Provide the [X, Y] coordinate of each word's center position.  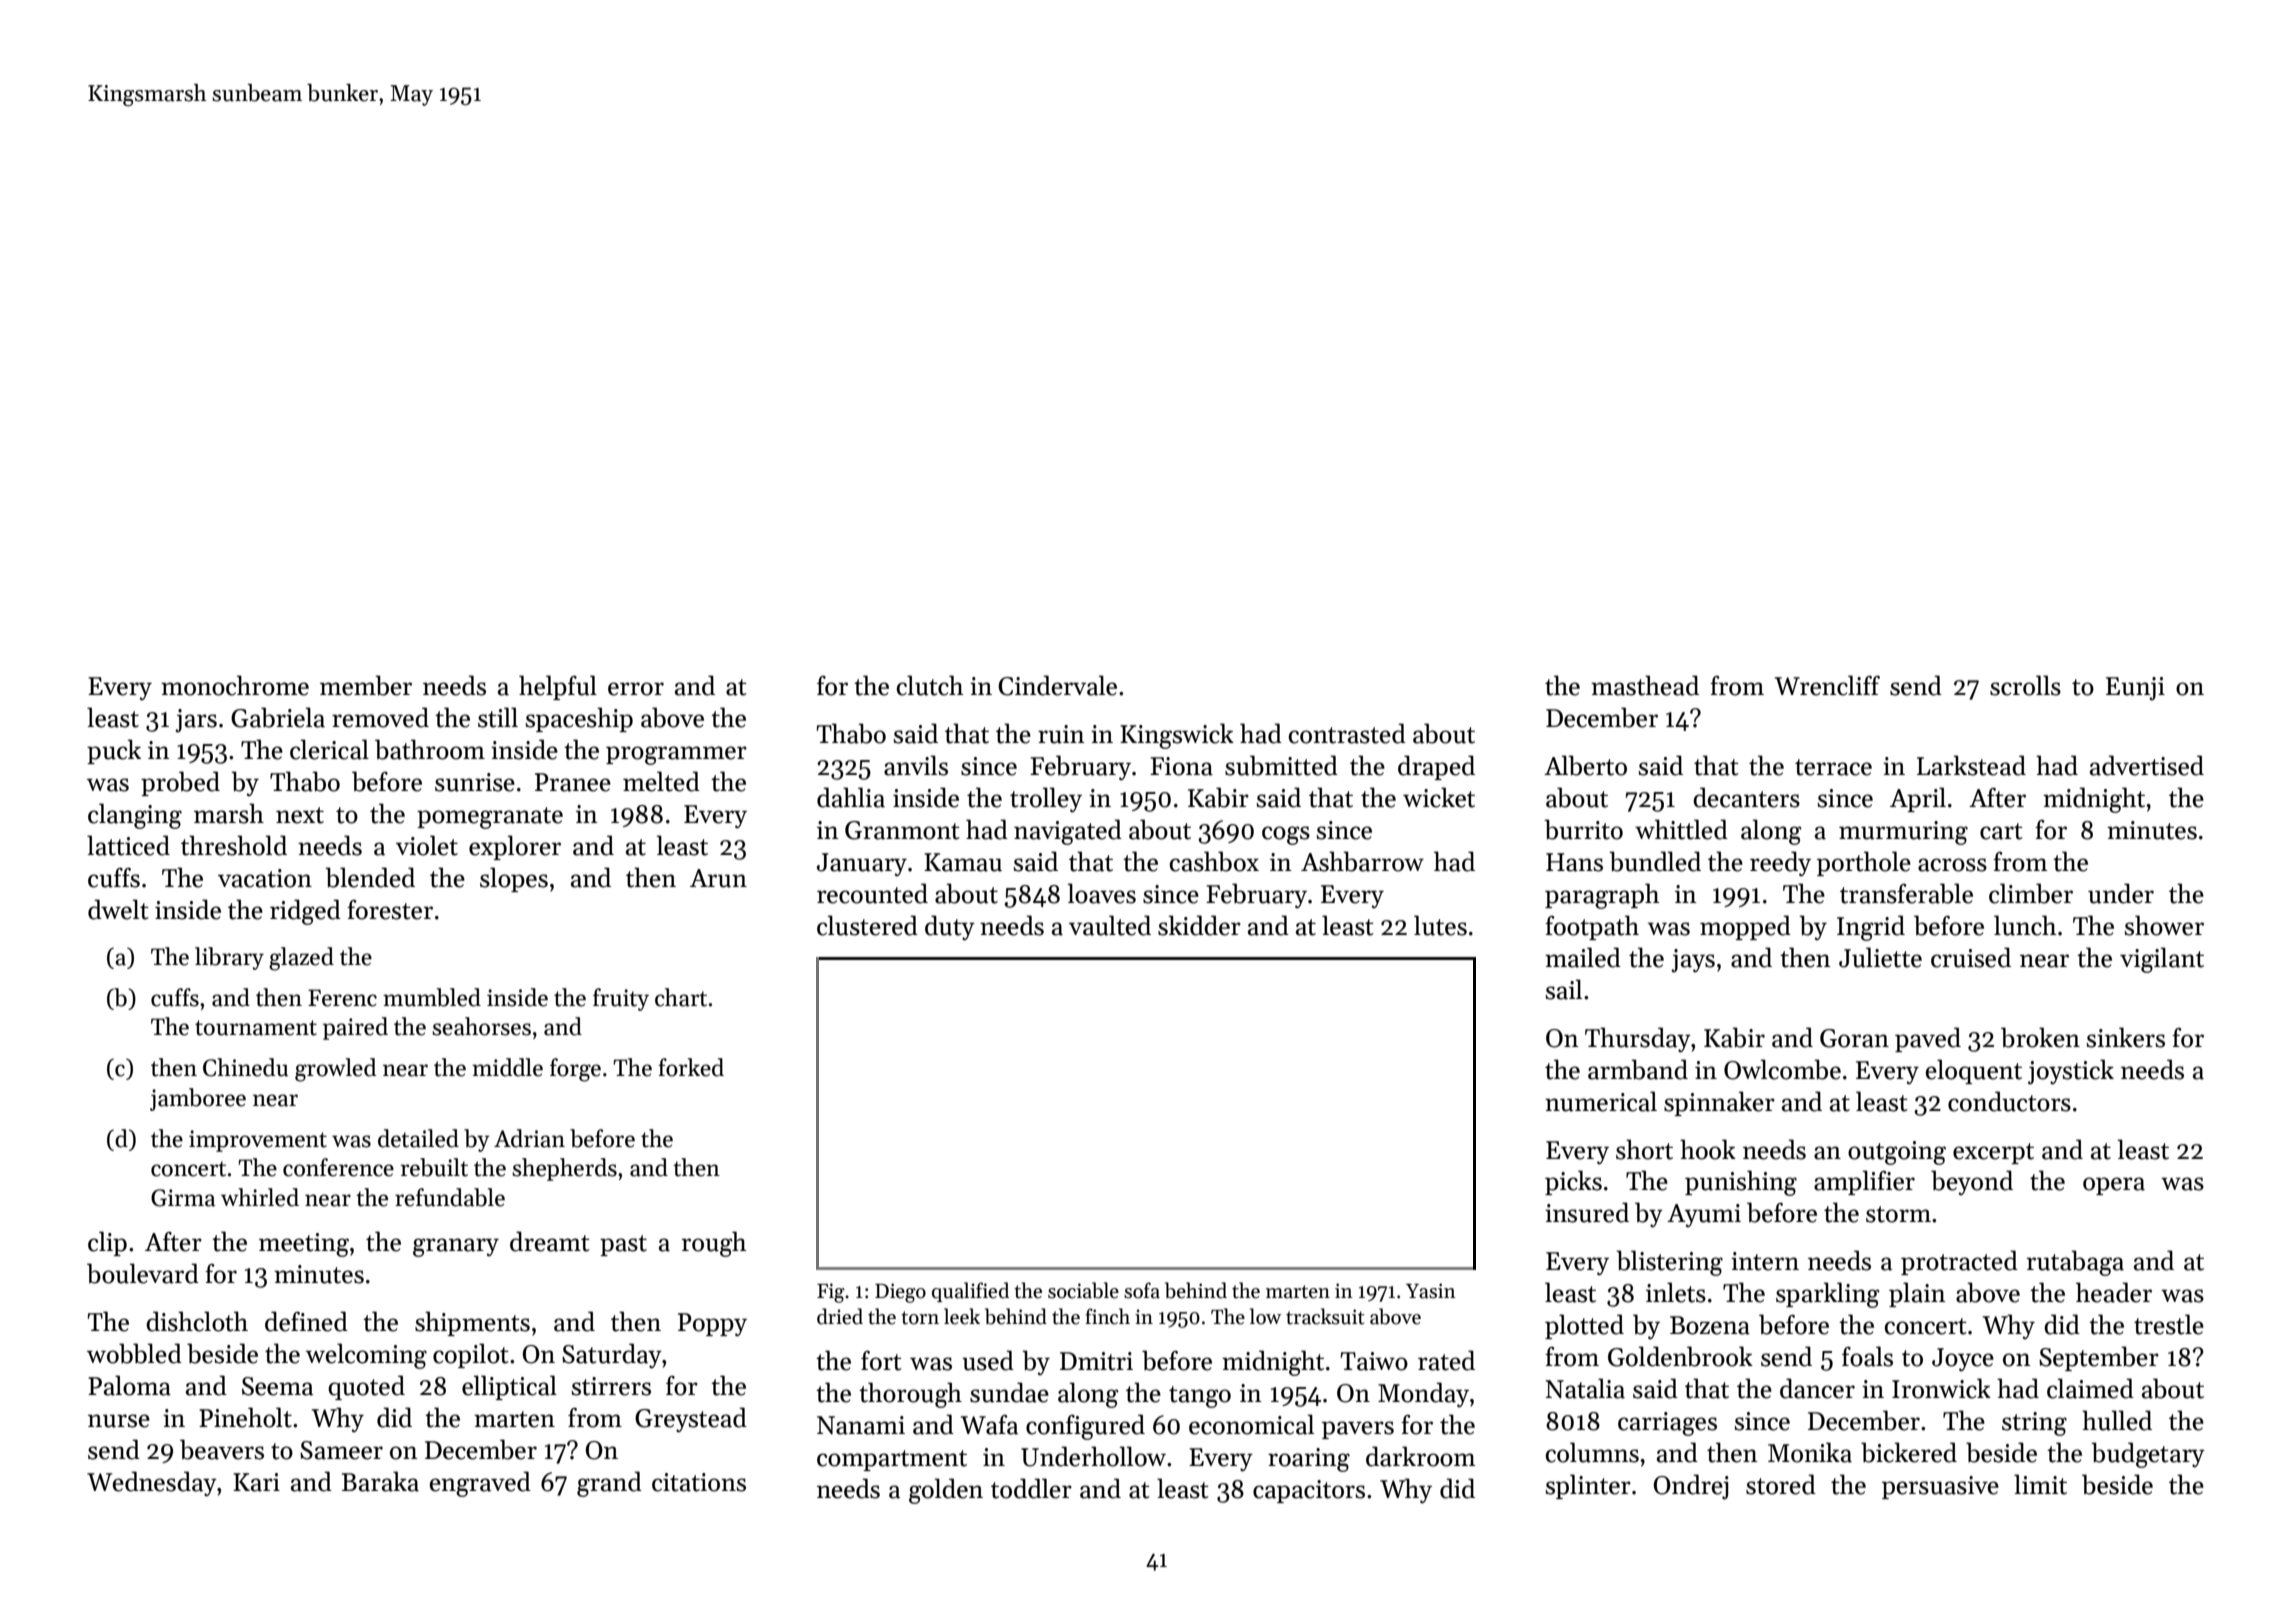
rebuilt [434, 1167]
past [623, 1245]
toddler [1031, 1488]
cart [2001, 831]
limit [2040, 1484]
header [2114, 1292]
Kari [256, 1482]
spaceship [579, 719]
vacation [265, 878]
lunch [2025, 925]
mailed [1583, 957]
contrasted [1347, 733]
